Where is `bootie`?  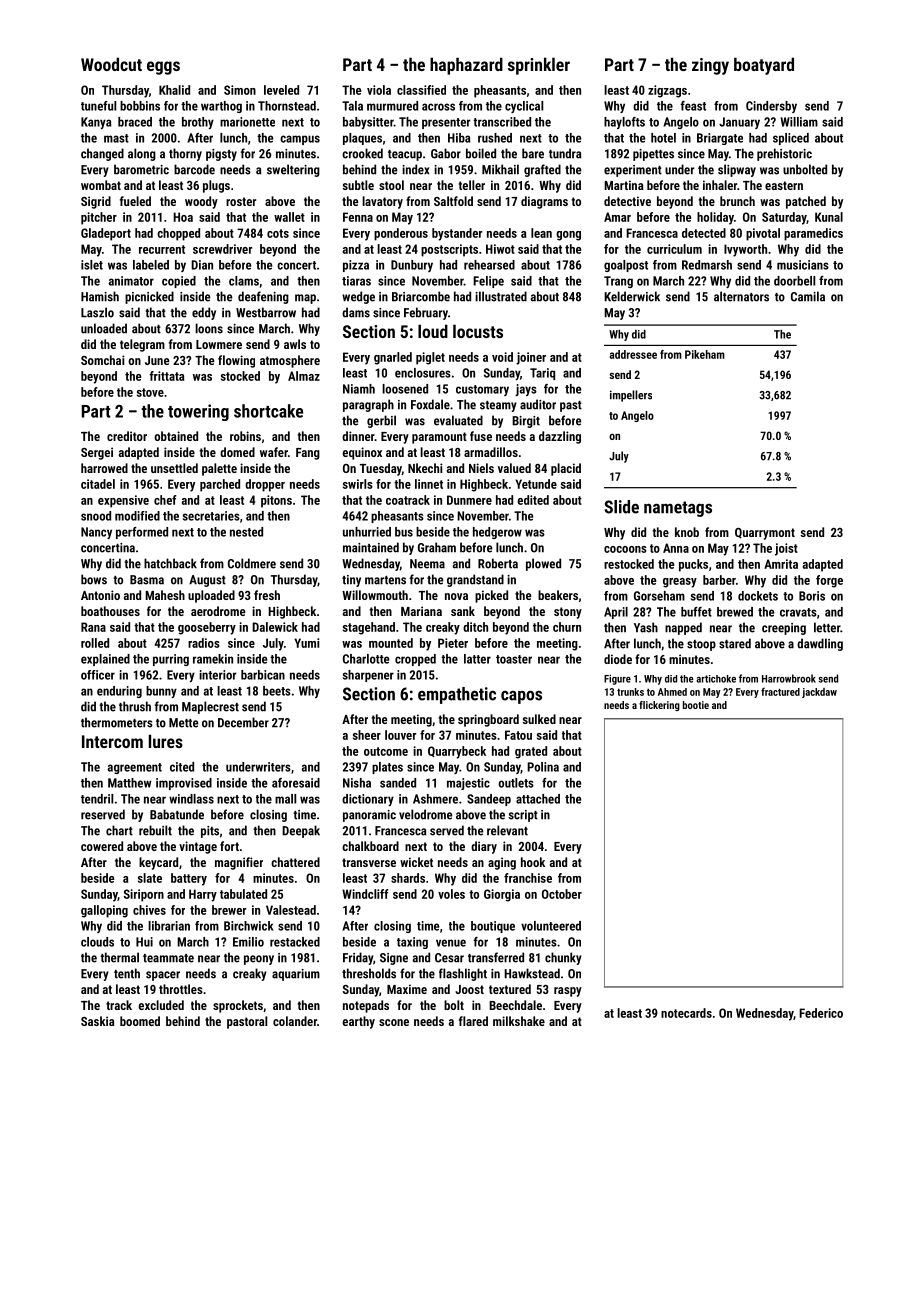 bootie is located at coordinates (696, 705).
